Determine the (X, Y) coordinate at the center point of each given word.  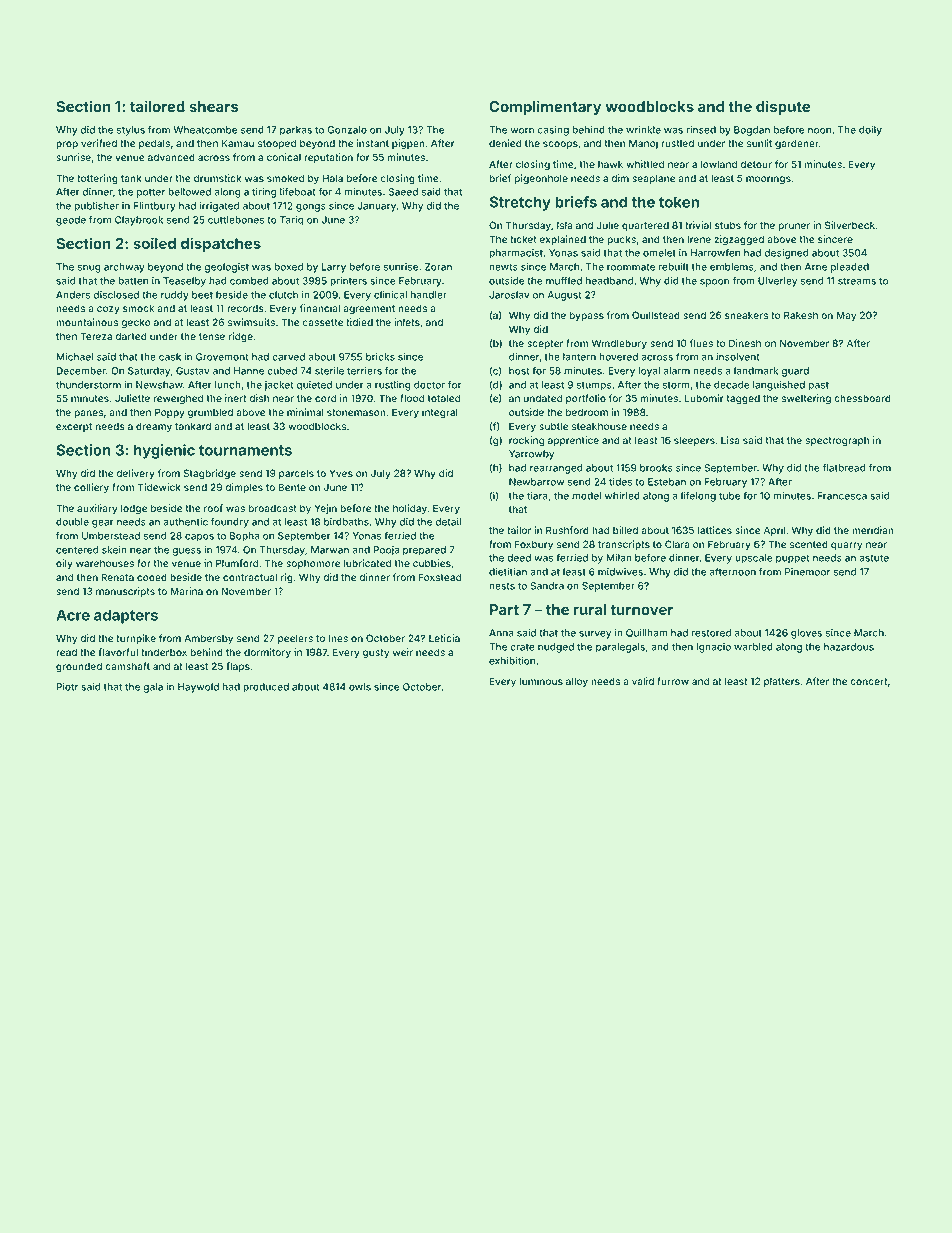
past (819, 386)
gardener (797, 144)
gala (153, 688)
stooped (277, 144)
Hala (332, 178)
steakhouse (599, 426)
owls (360, 687)
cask (170, 357)
